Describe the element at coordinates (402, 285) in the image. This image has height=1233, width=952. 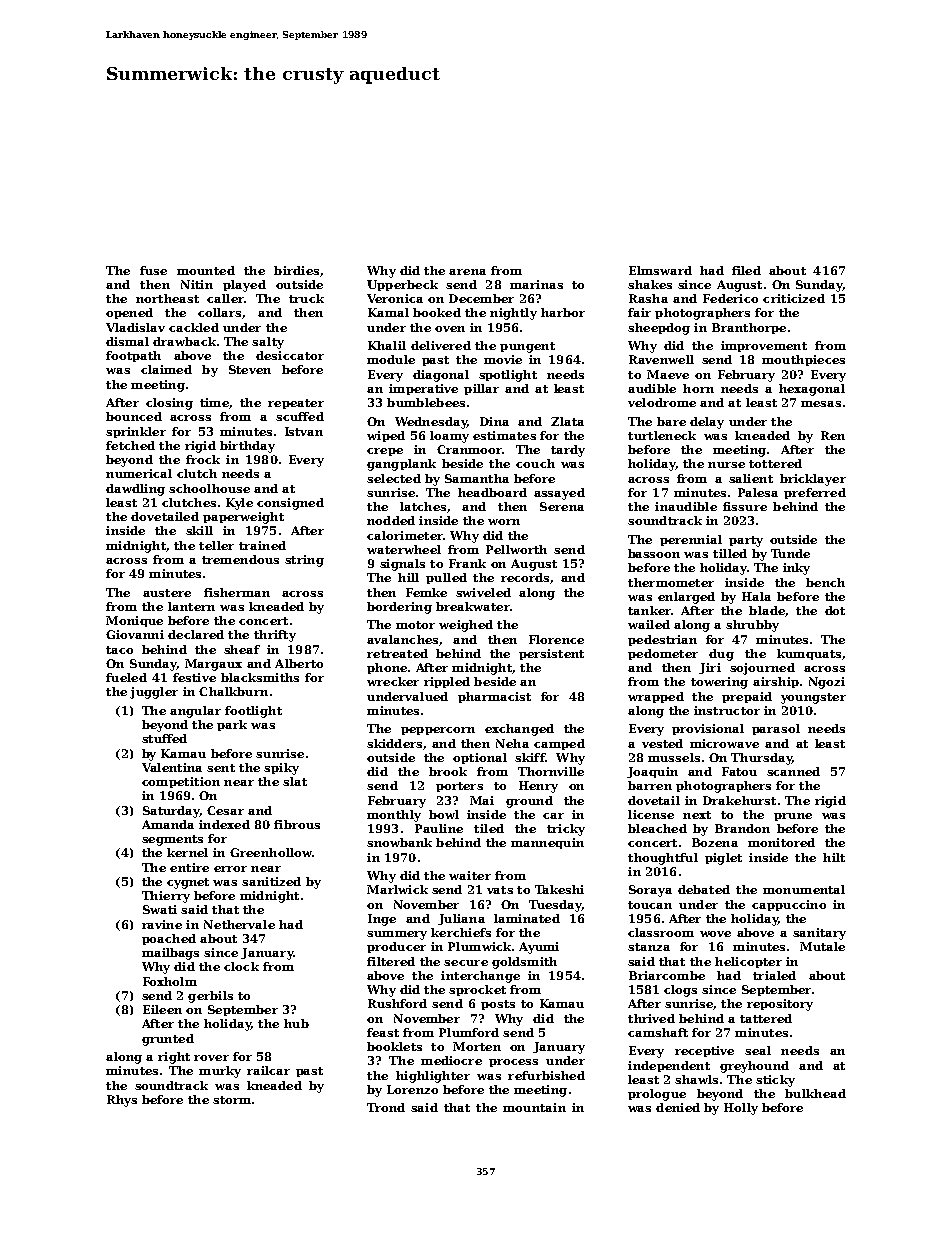
I see `Upperbeck` at that location.
